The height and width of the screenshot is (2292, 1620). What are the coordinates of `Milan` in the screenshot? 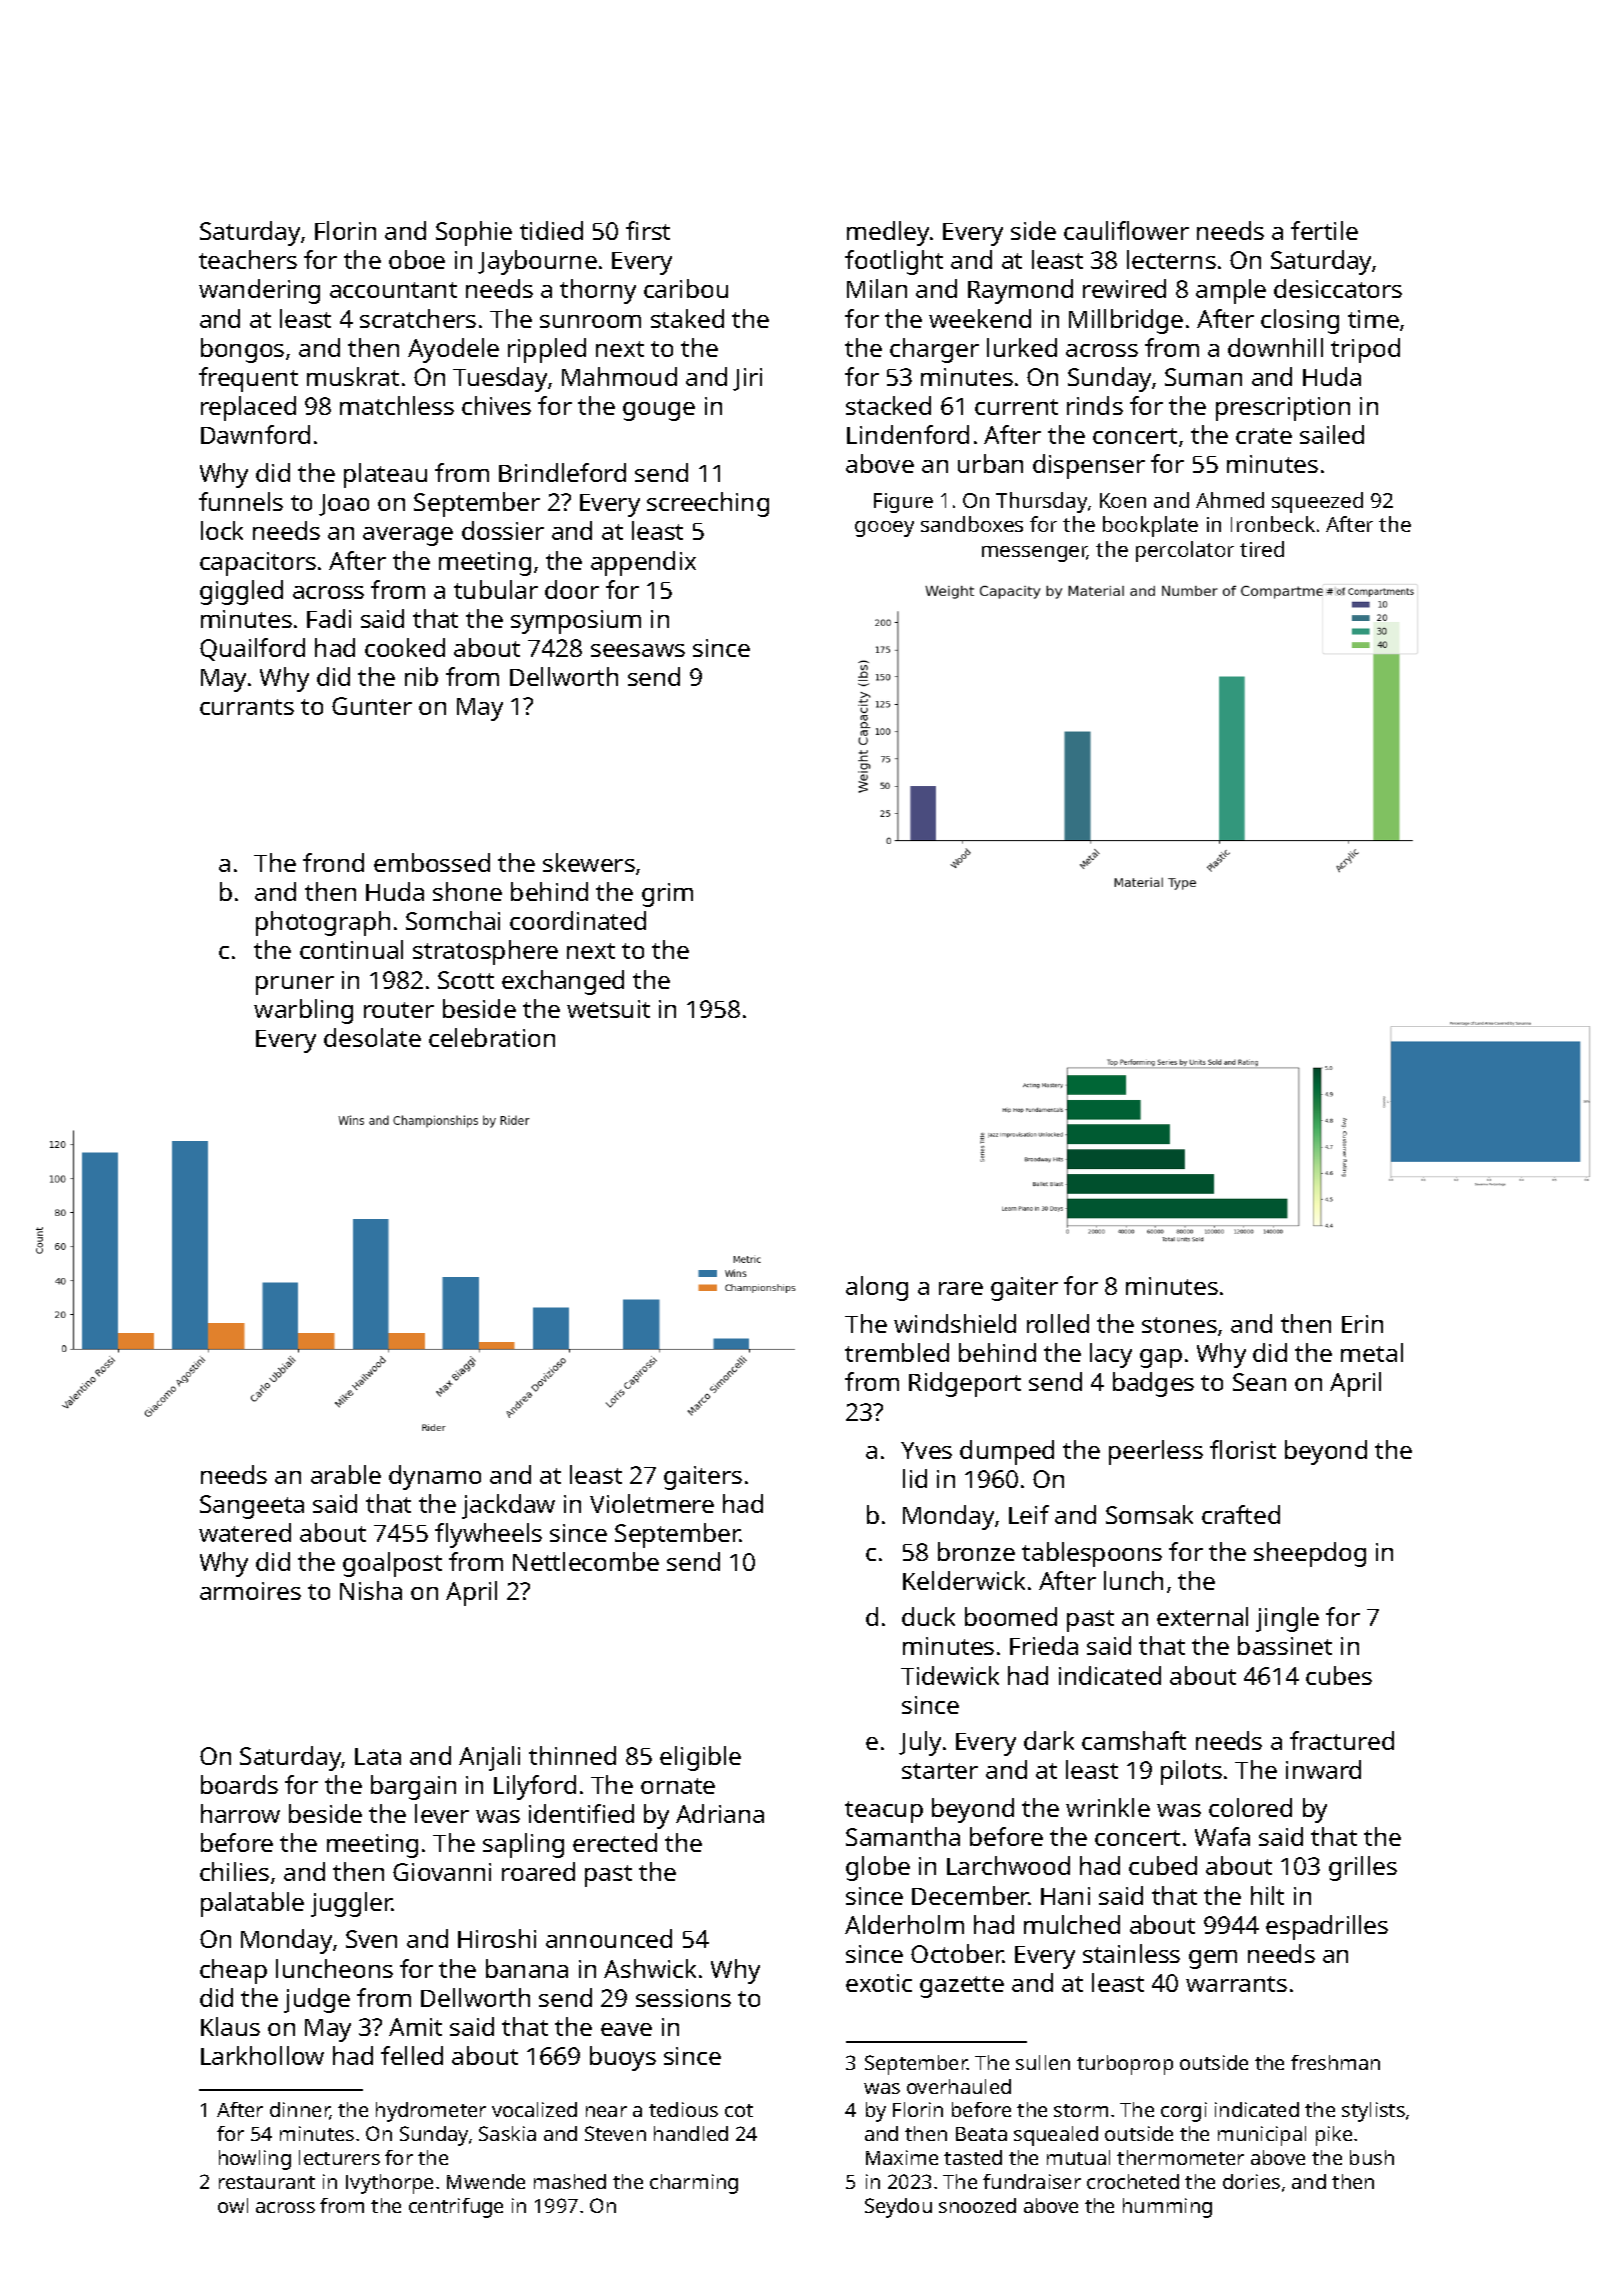 It's located at (877, 288).
